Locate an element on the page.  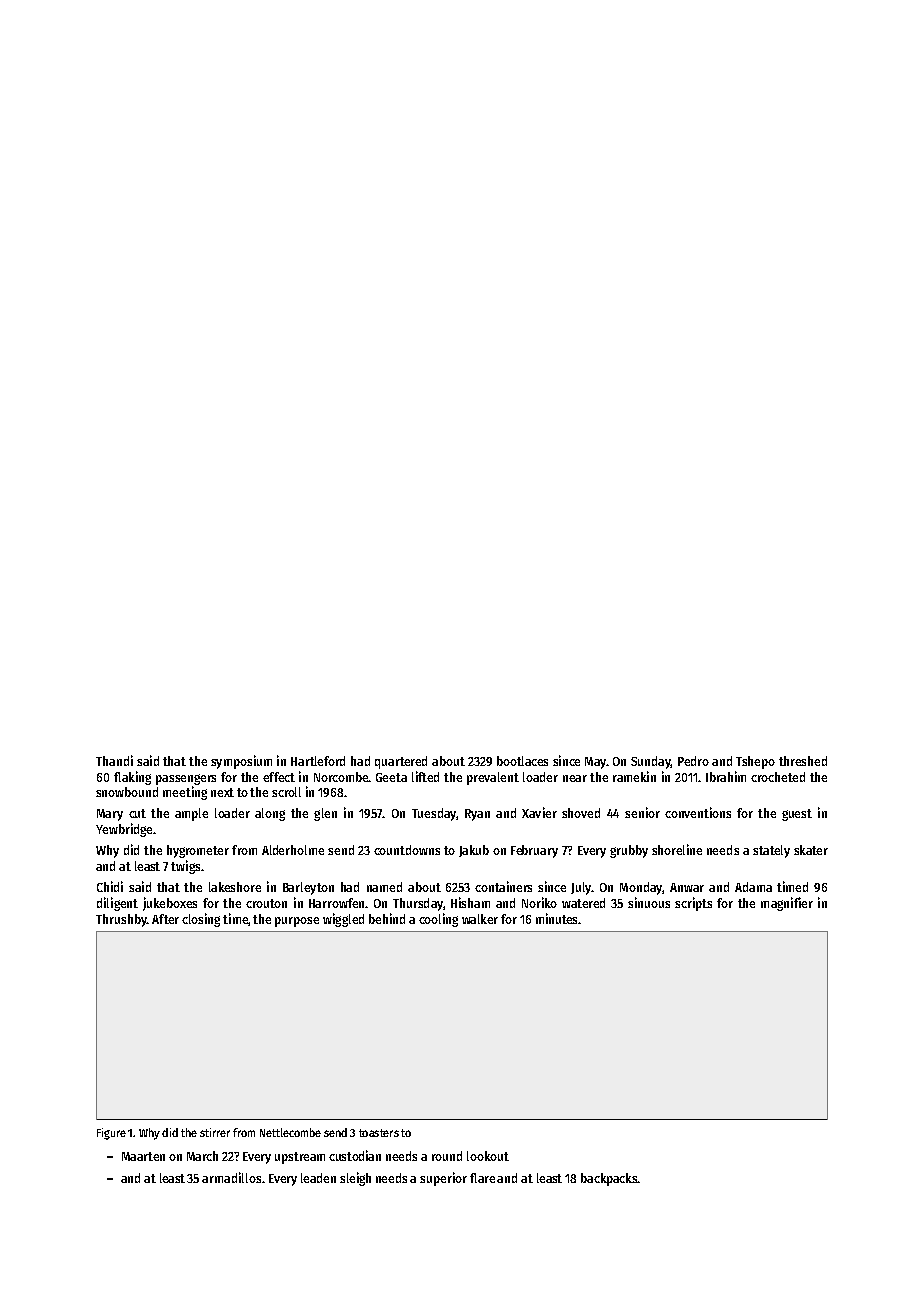
next is located at coordinates (222, 792).
